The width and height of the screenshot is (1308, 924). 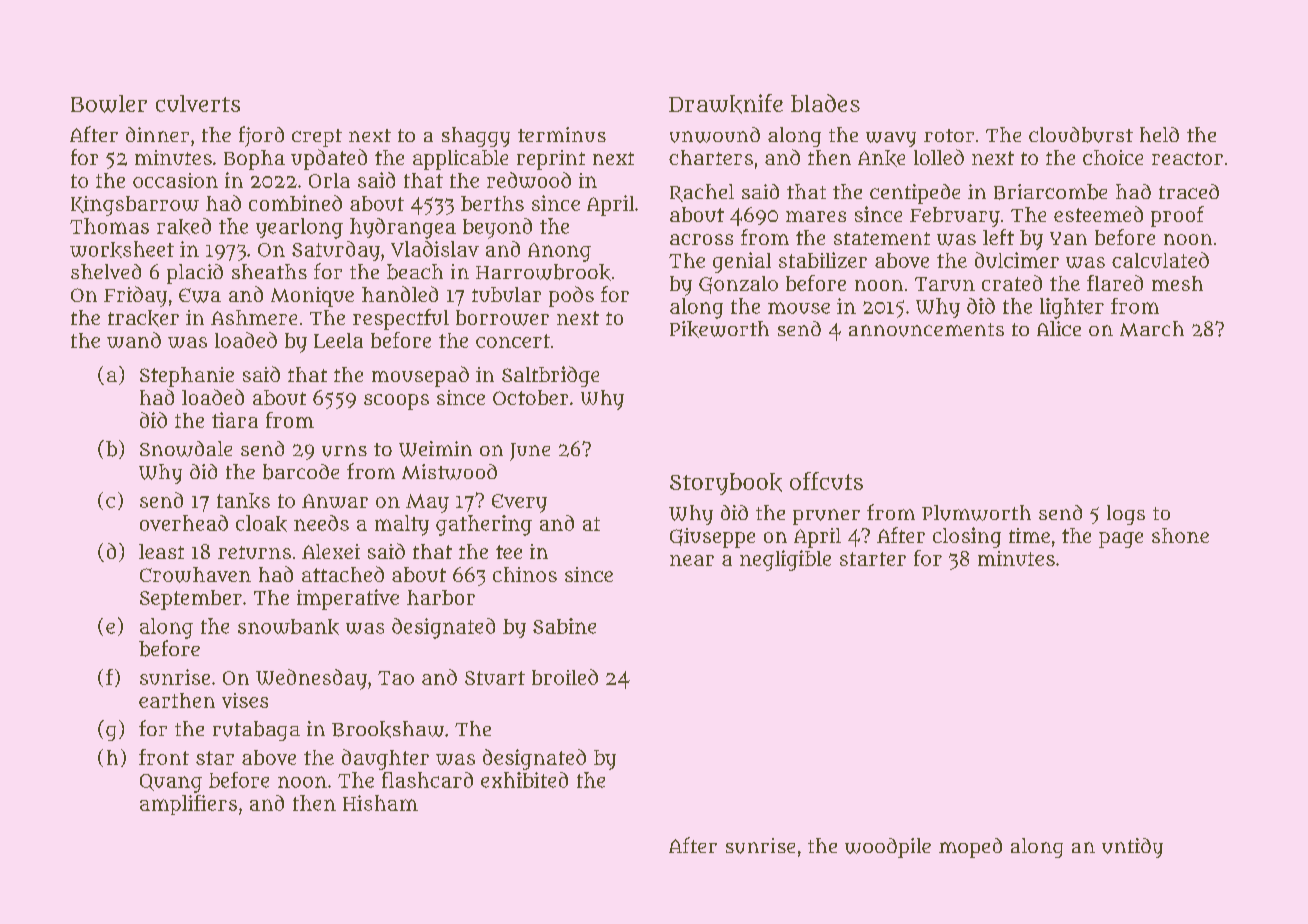 What do you see at coordinates (157, 134) in the screenshot?
I see `dinner` at bounding box center [157, 134].
